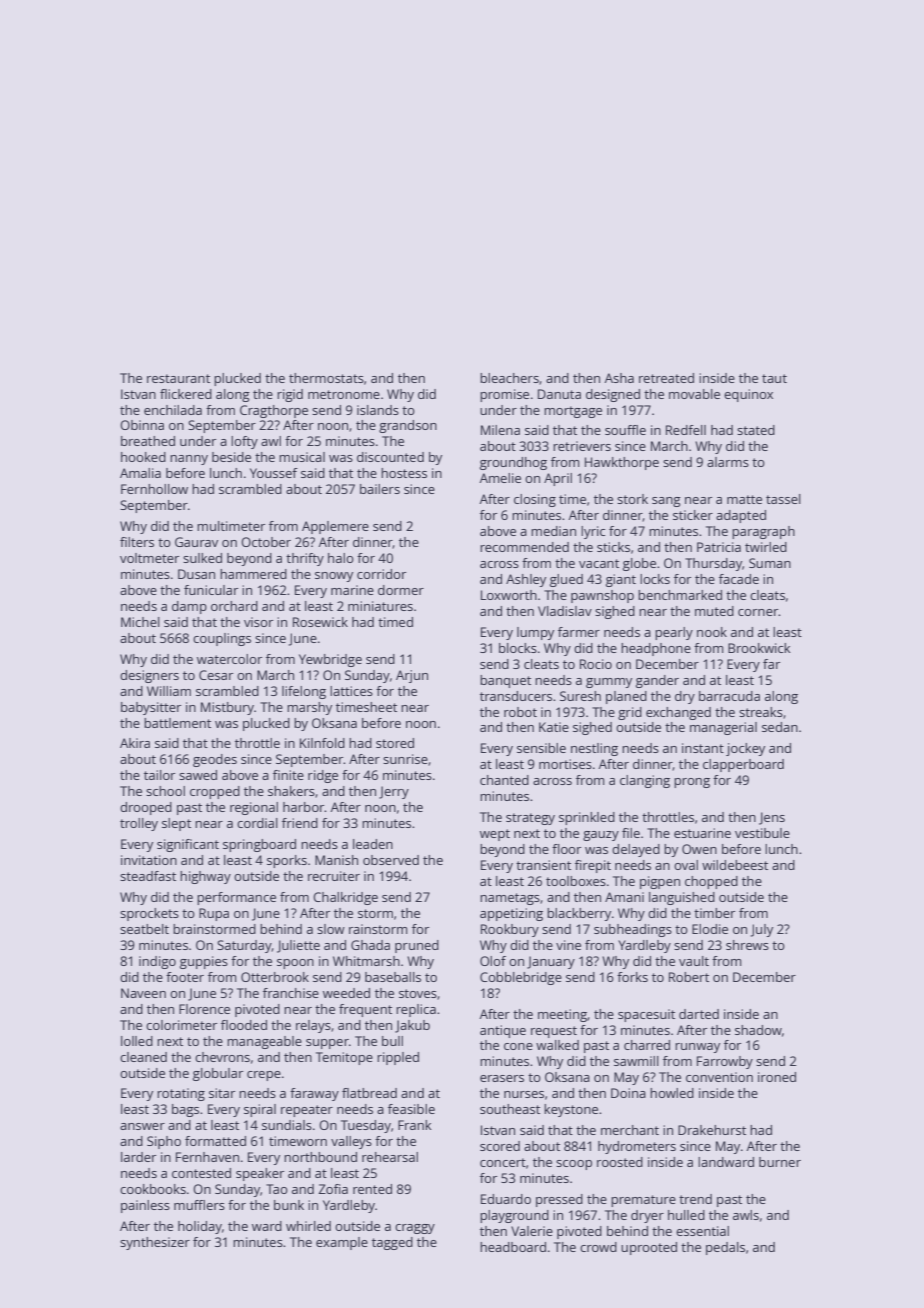 This page has height=1308, width=924. Describe the element at coordinates (159, 775) in the page. I see `tailor` at that location.
